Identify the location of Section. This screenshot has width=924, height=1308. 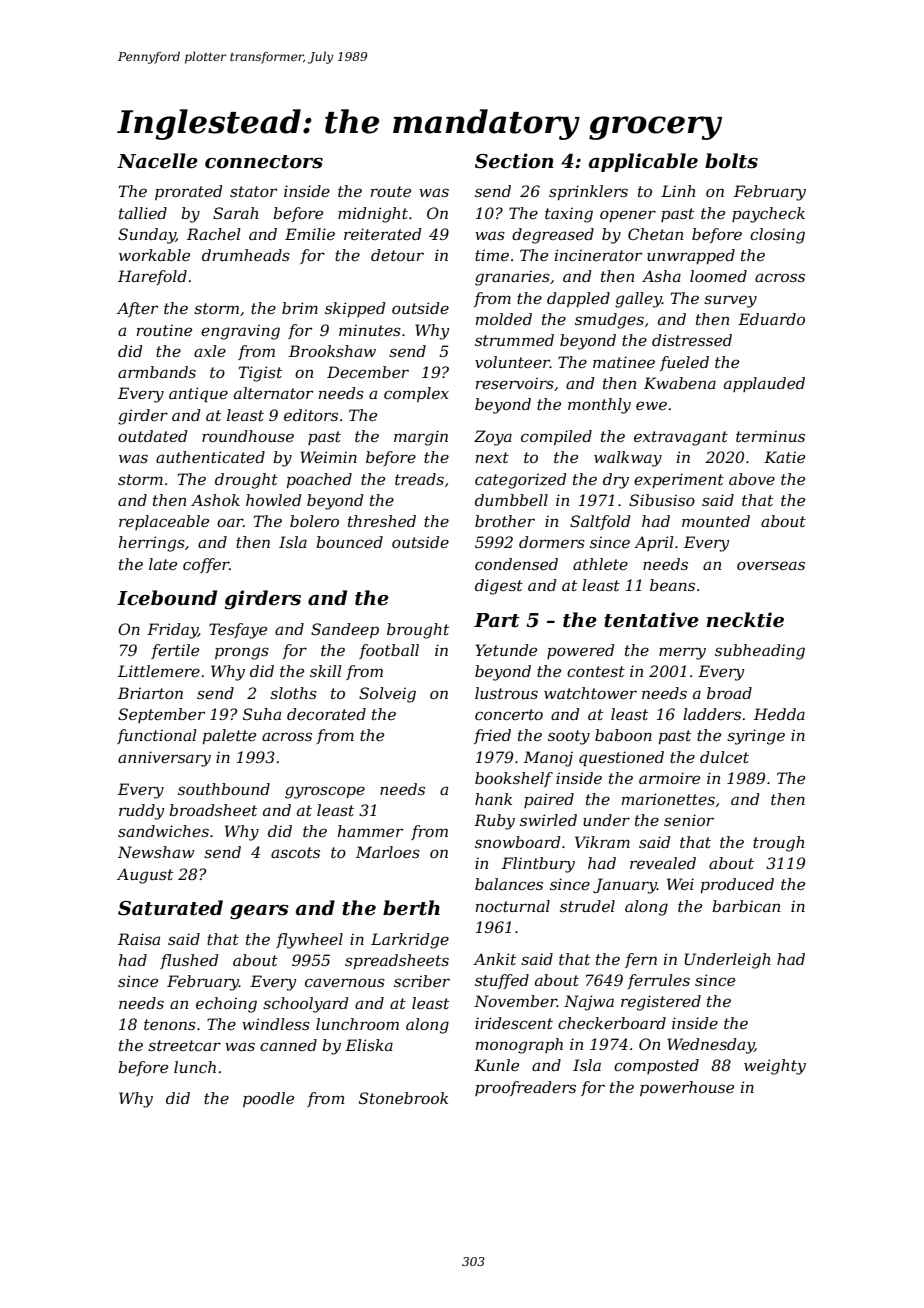
(514, 161).
